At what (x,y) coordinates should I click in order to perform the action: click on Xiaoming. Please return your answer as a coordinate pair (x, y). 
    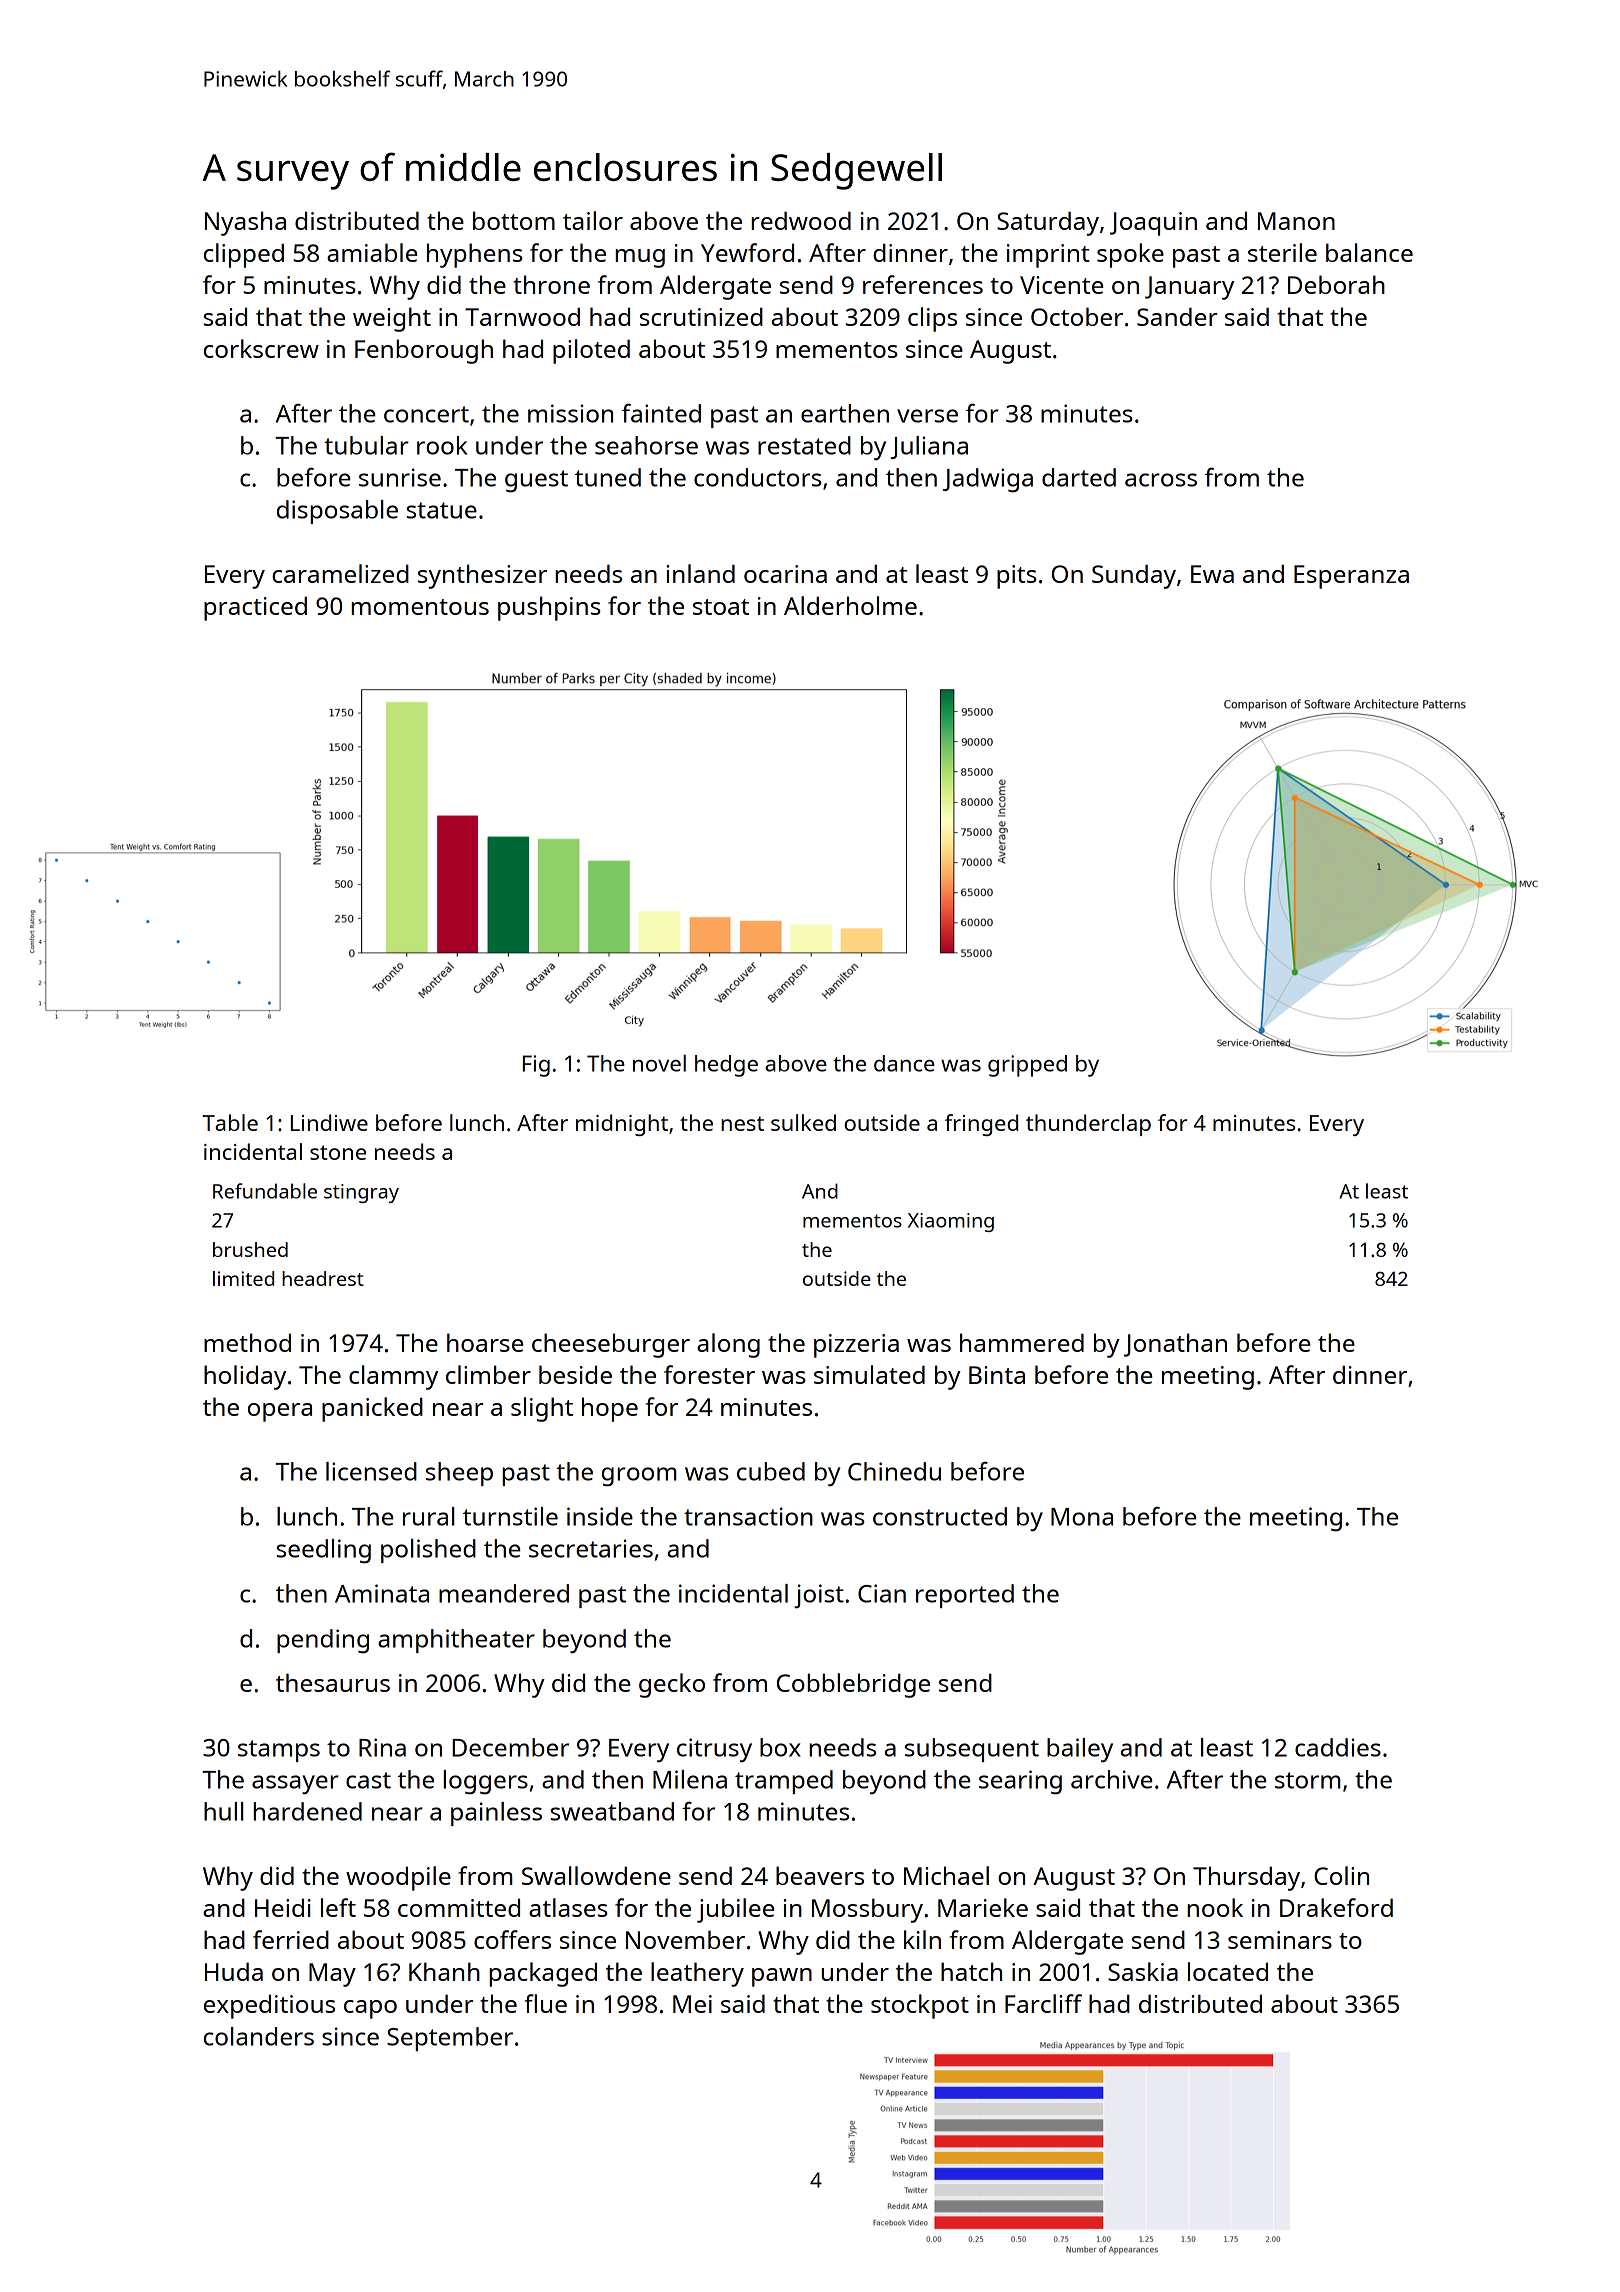
    Looking at the image, I should click on (951, 1222).
